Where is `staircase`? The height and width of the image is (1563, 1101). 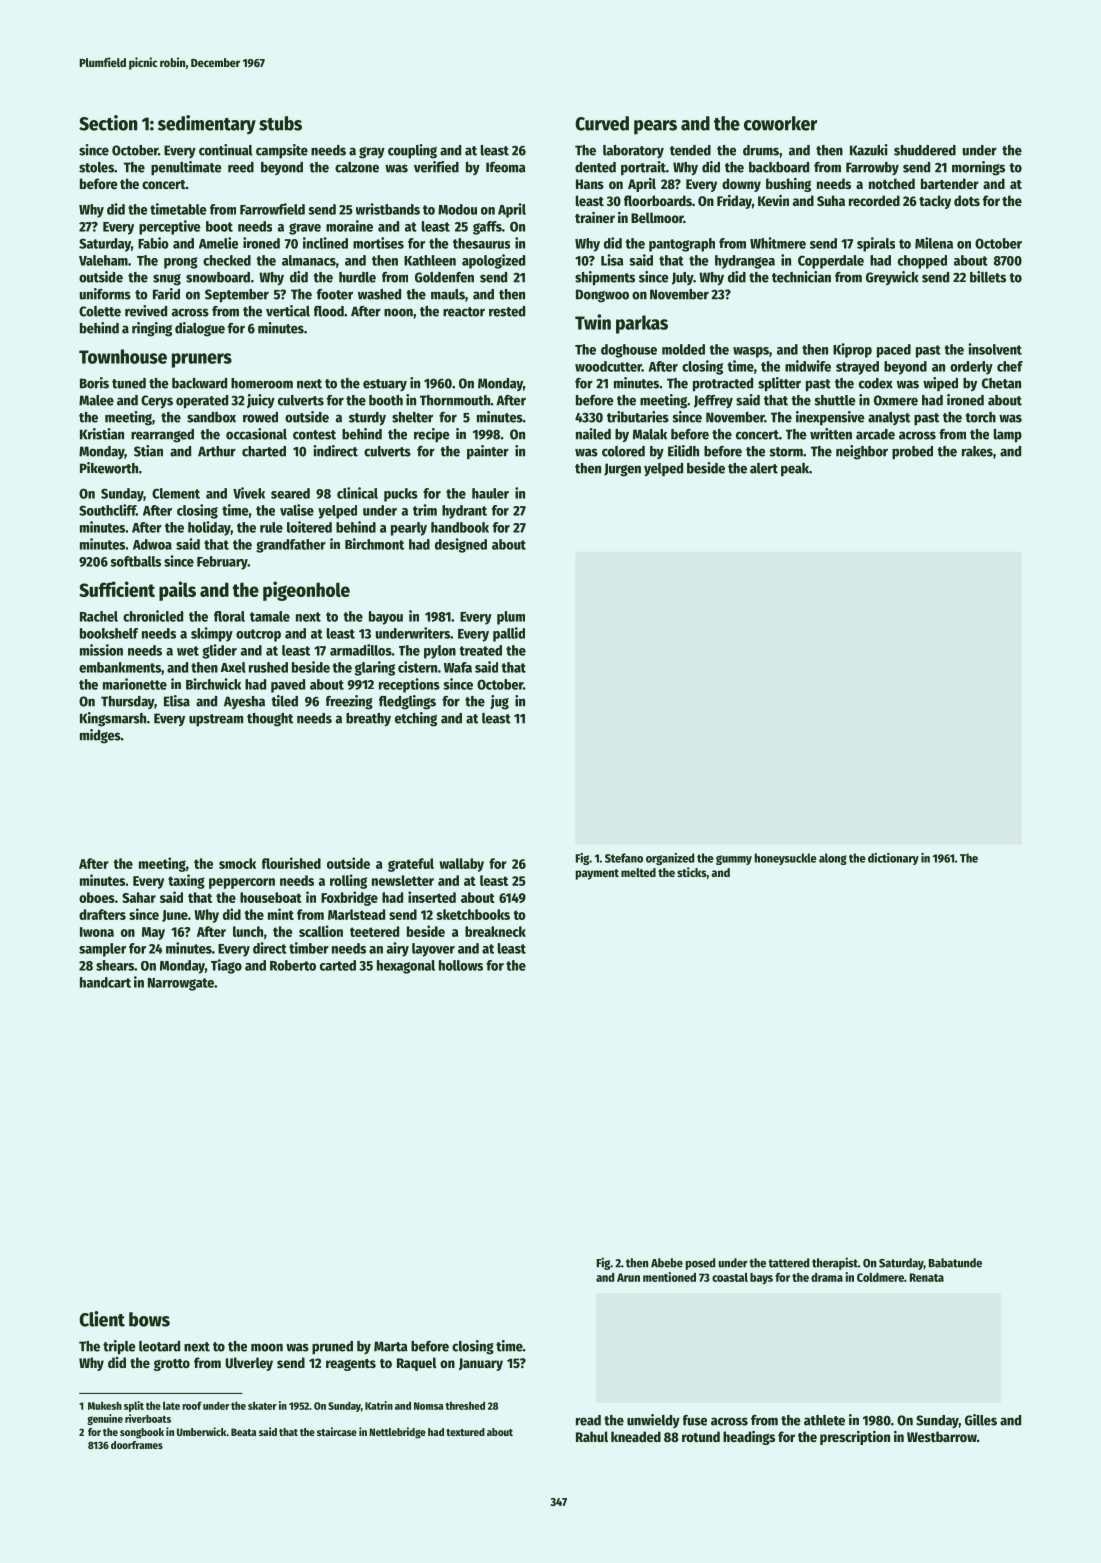 staircase is located at coordinates (337, 1431).
